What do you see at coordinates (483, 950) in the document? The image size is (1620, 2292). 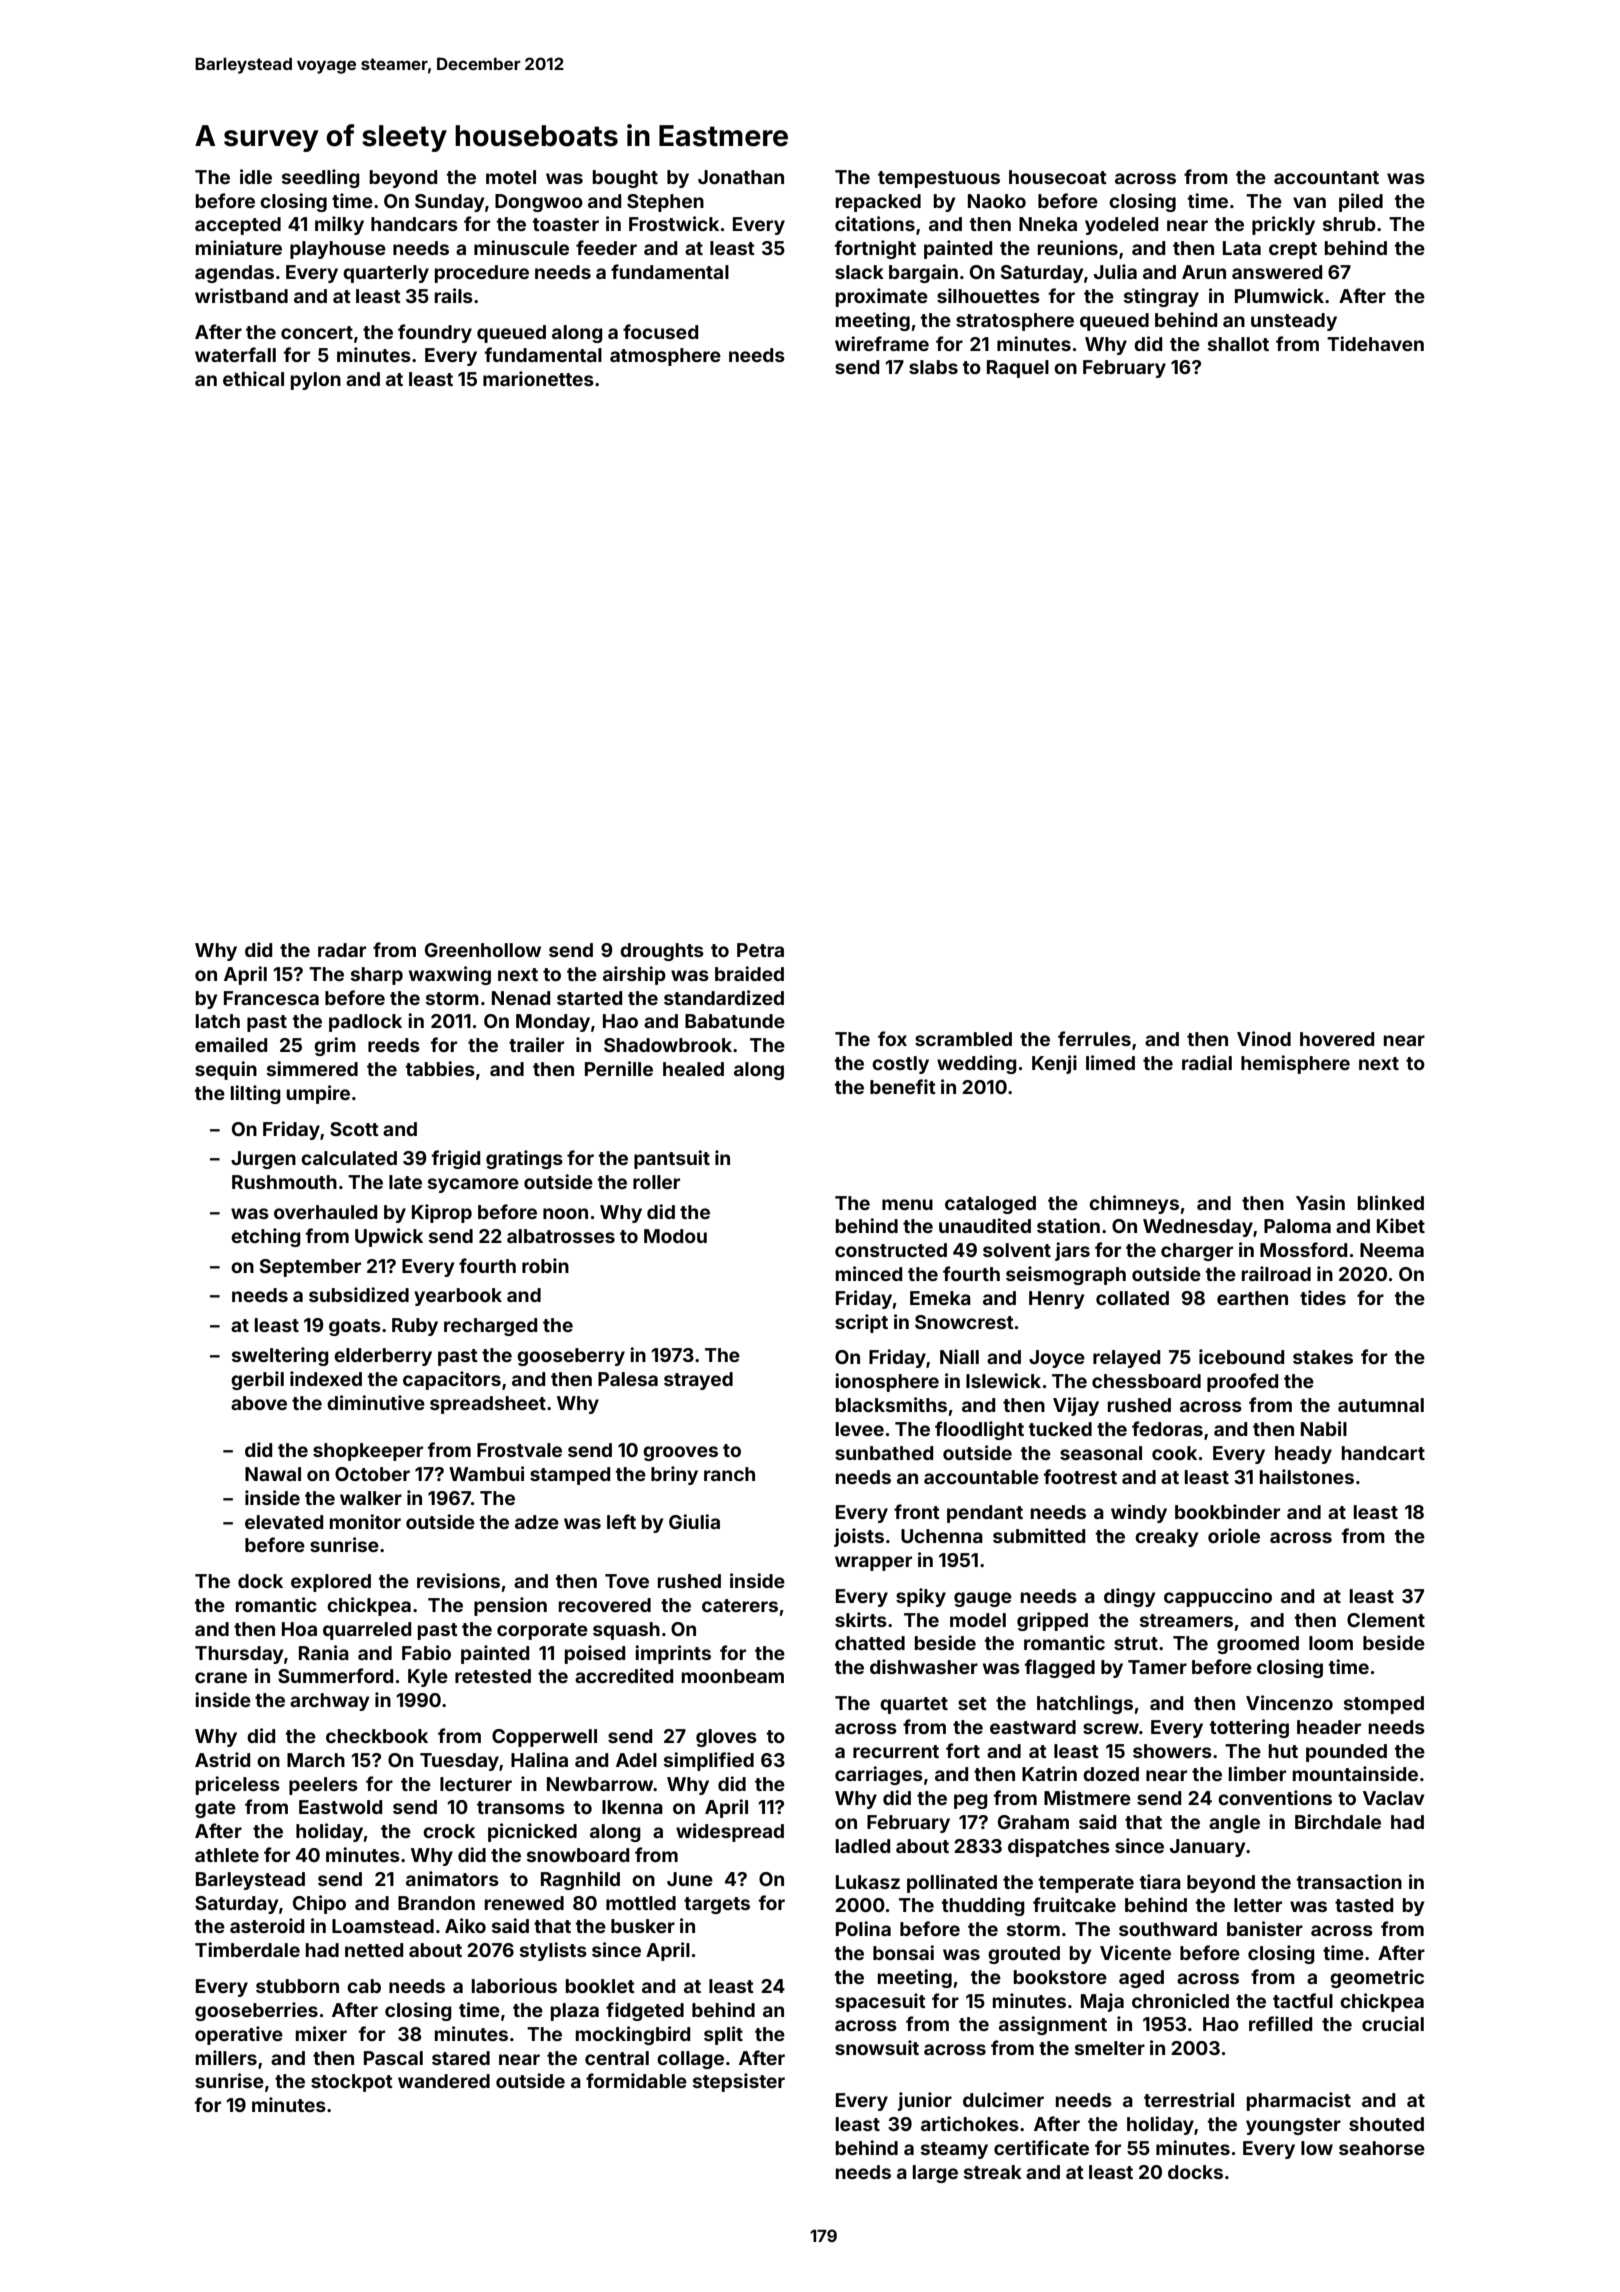 I see `Greenhollow` at bounding box center [483, 950].
